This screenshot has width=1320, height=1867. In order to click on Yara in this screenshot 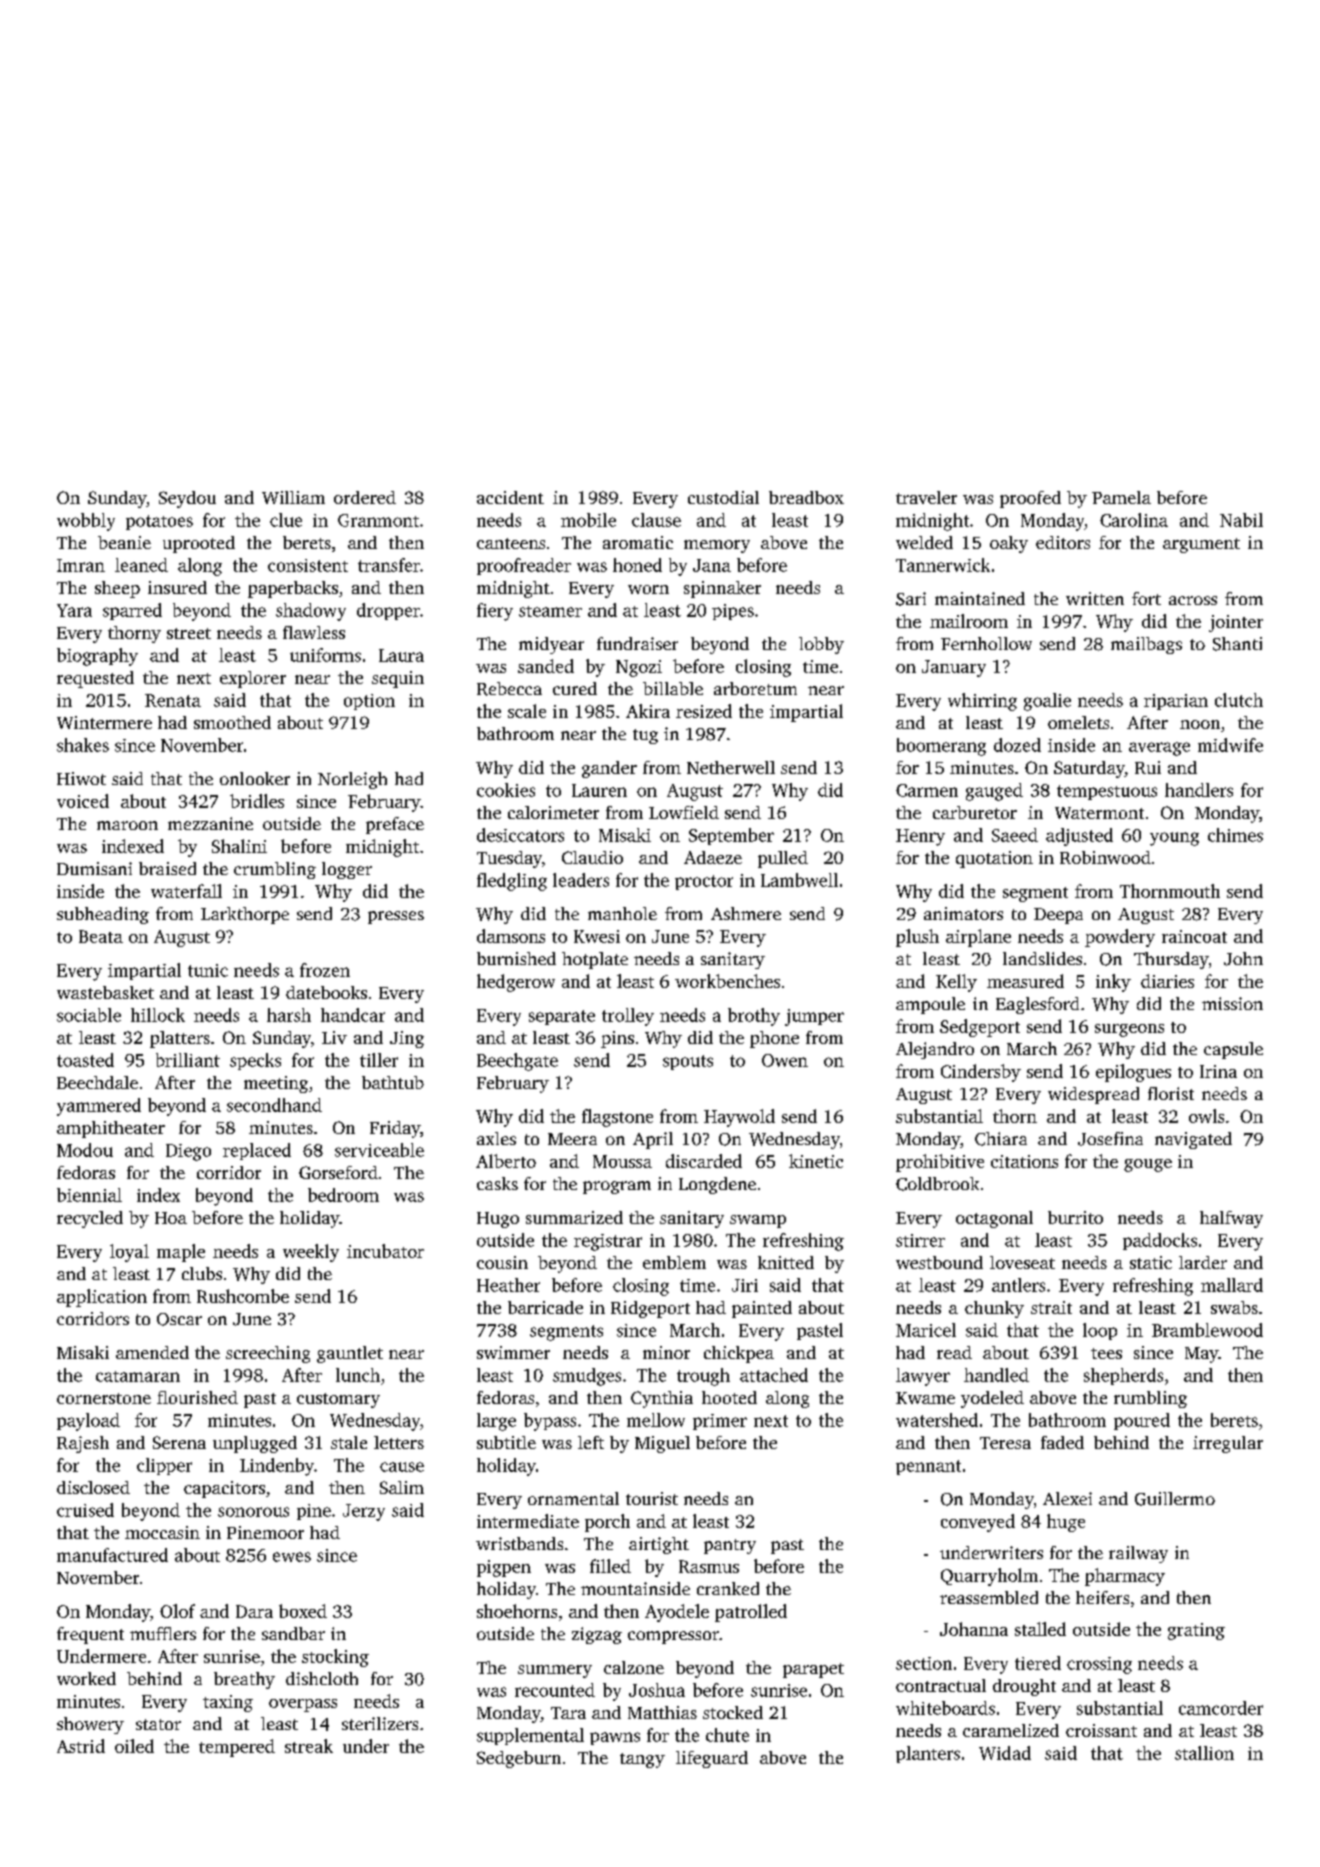, I will do `click(74, 610)`.
